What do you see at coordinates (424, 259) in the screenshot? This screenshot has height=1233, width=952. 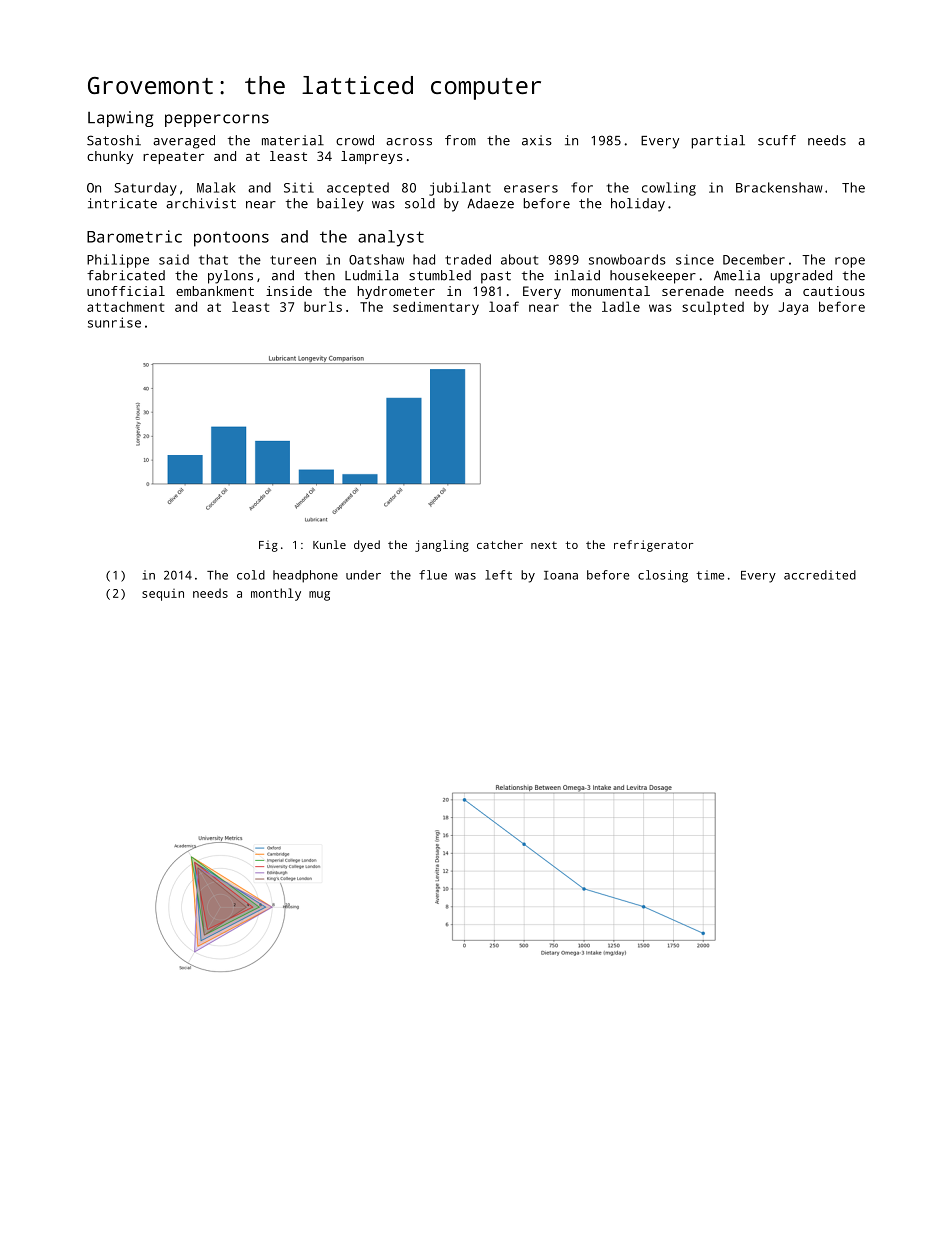 I see `had` at bounding box center [424, 259].
